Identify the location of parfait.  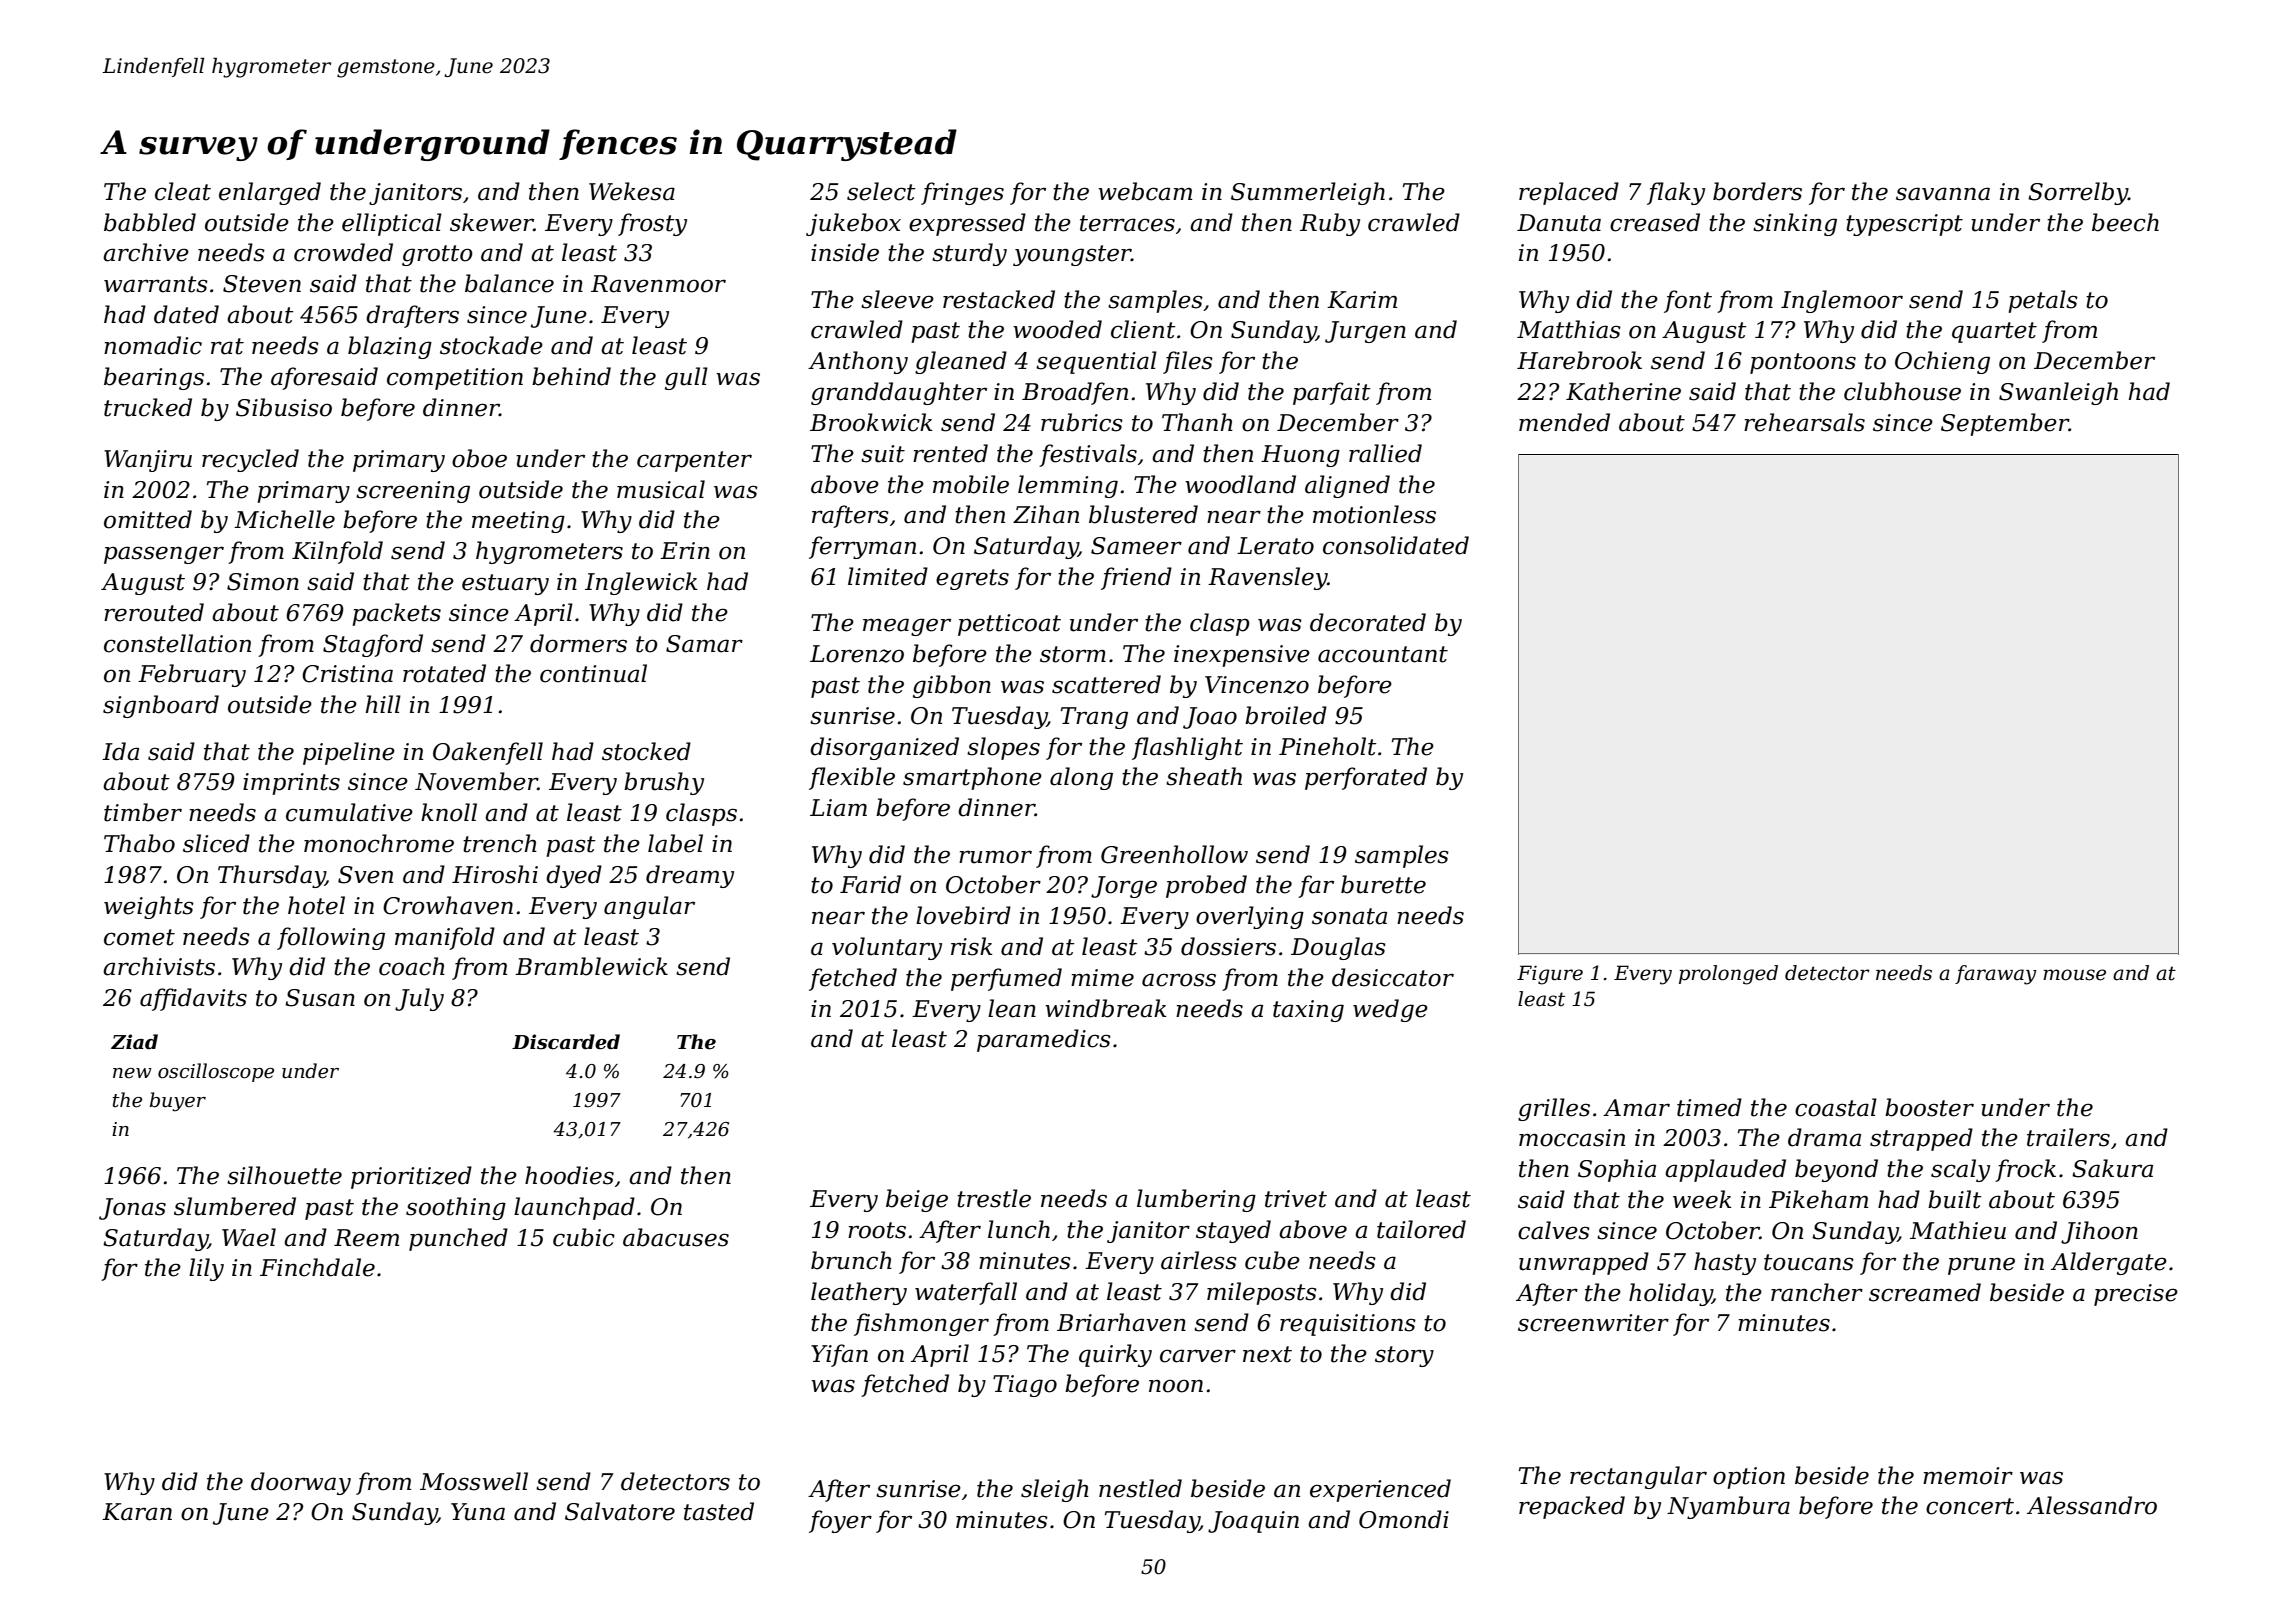
(1332, 393).
